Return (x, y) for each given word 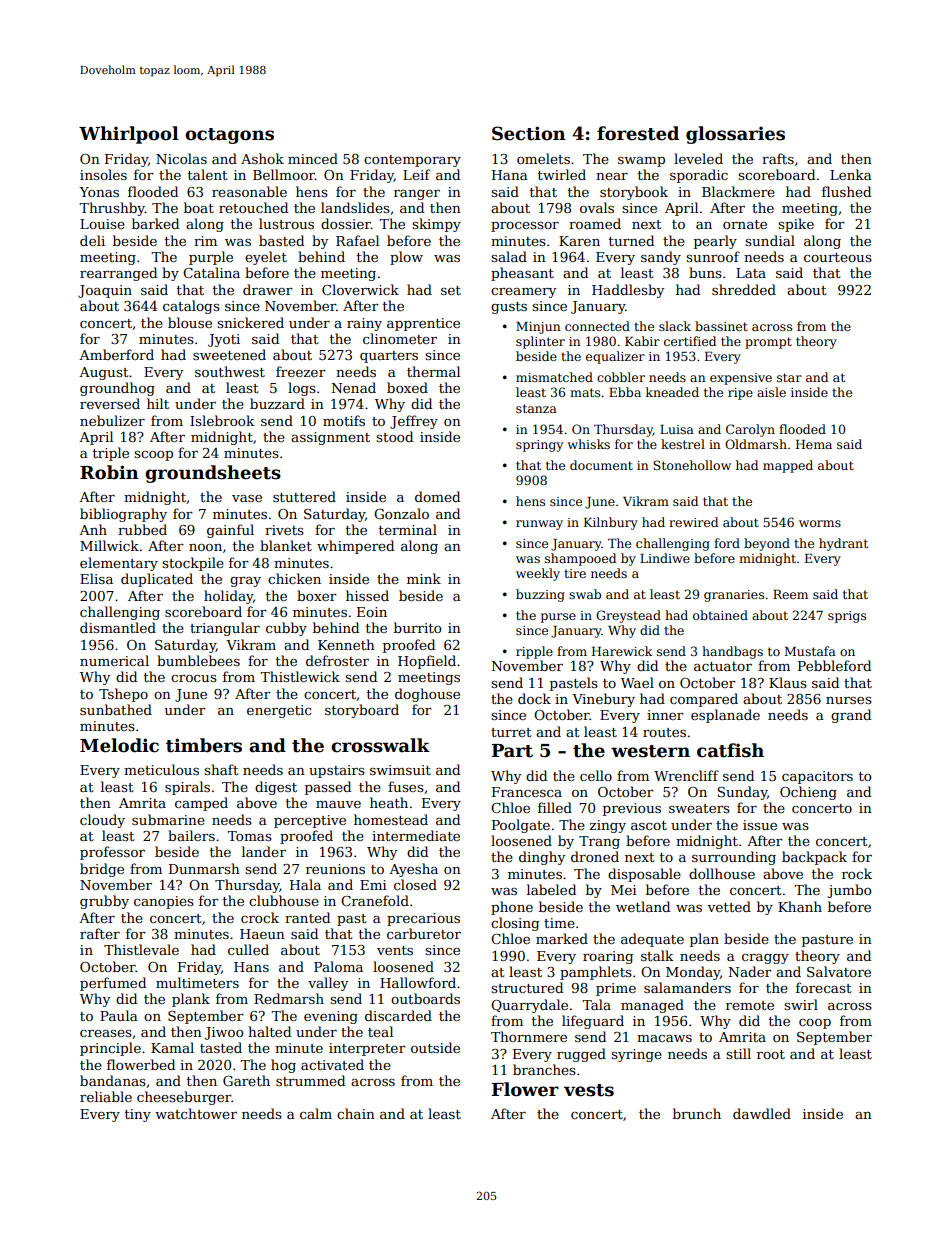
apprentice (423, 324)
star (789, 377)
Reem (790, 594)
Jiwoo (224, 1033)
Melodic (119, 745)
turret (511, 732)
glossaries (735, 135)
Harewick (622, 651)
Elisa (96, 578)
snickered (250, 322)
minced (313, 158)
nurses (849, 700)
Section (529, 133)
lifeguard (593, 1022)
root (771, 1054)
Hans (251, 967)
